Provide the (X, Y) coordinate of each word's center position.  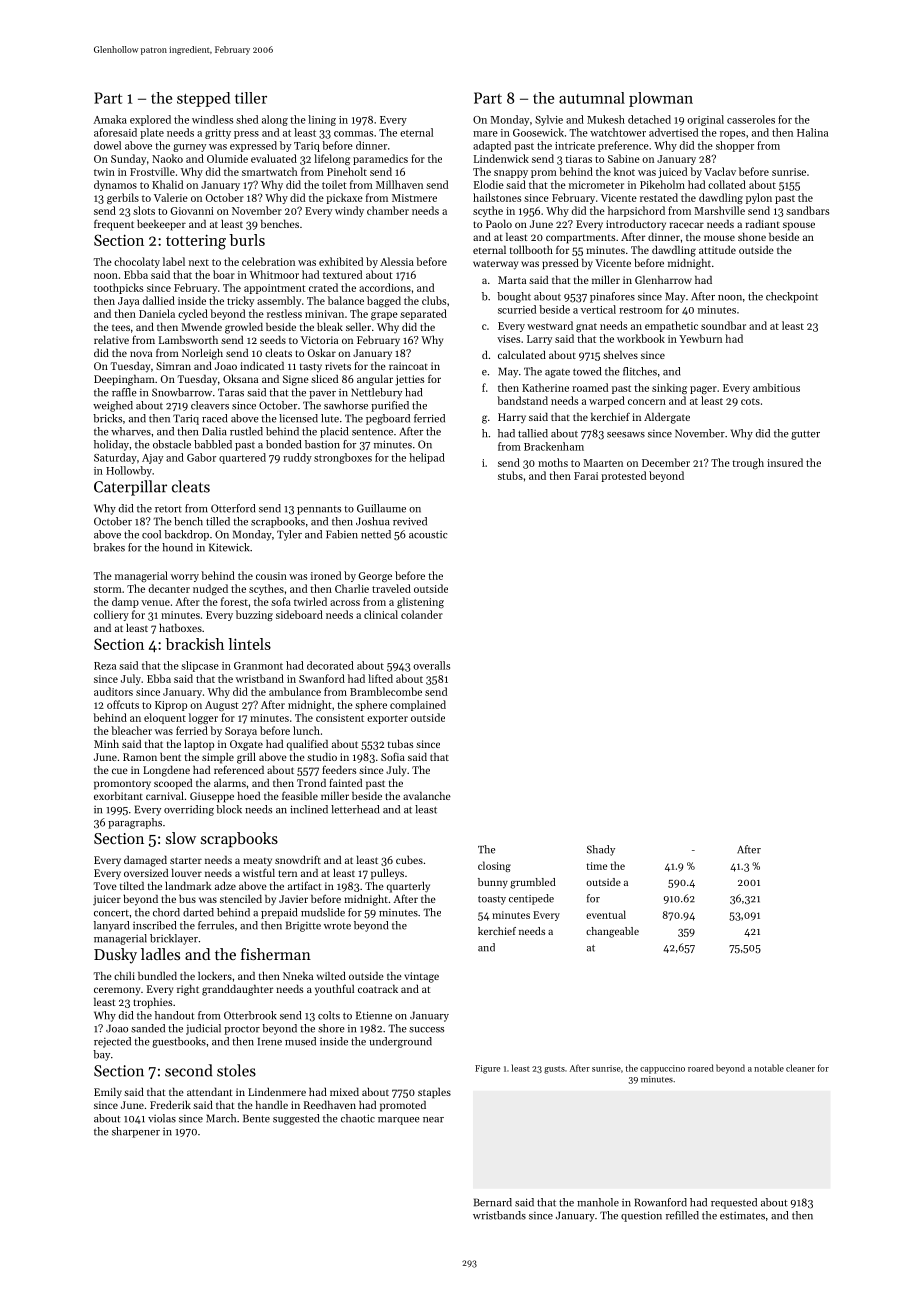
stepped (203, 99)
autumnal (592, 98)
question (641, 1216)
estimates (742, 1216)
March (221, 1118)
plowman (661, 99)
